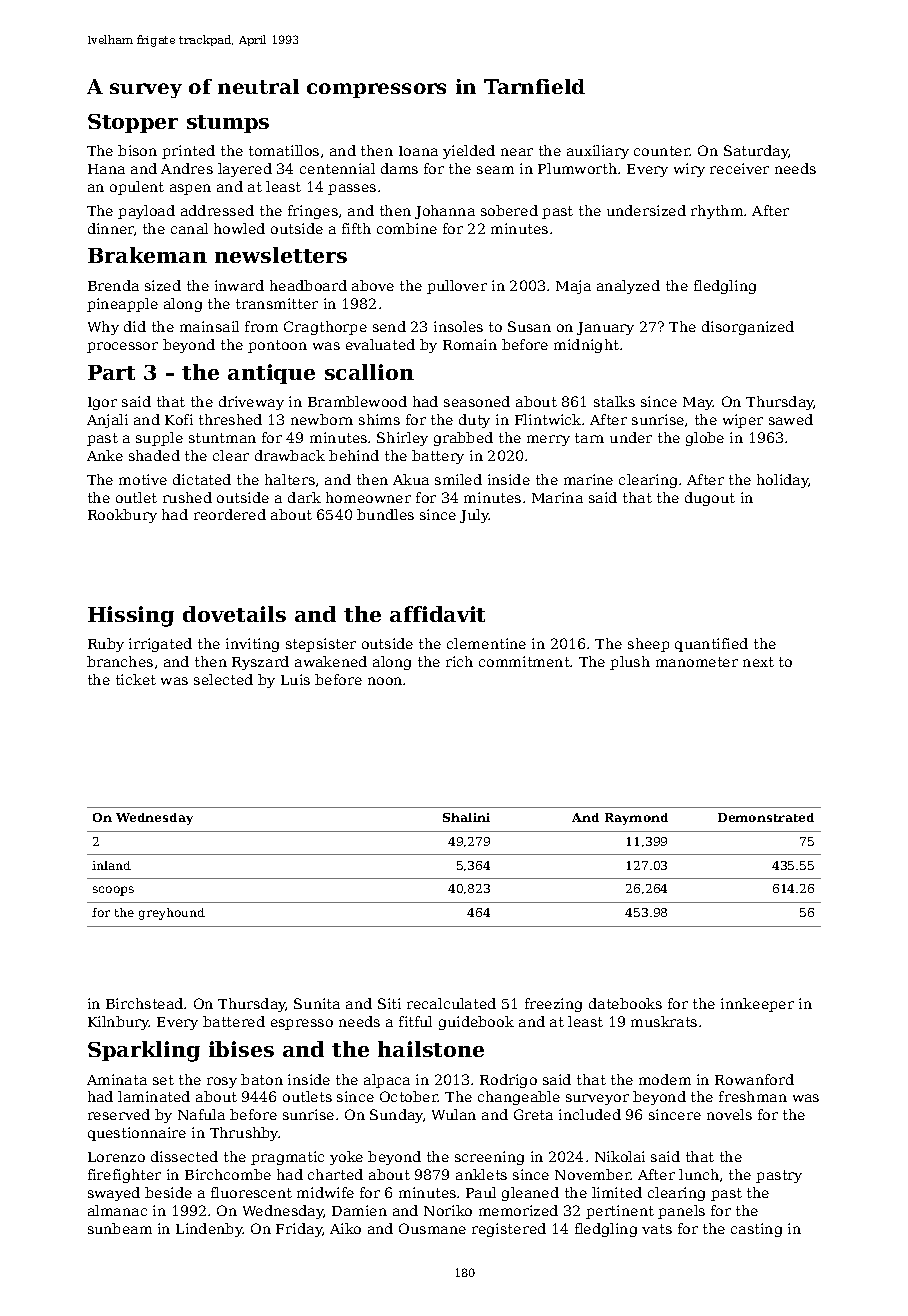 The image size is (908, 1316). What do you see at coordinates (748, 328) in the image?
I see `disorganized` at bounding box center [748, 328].
